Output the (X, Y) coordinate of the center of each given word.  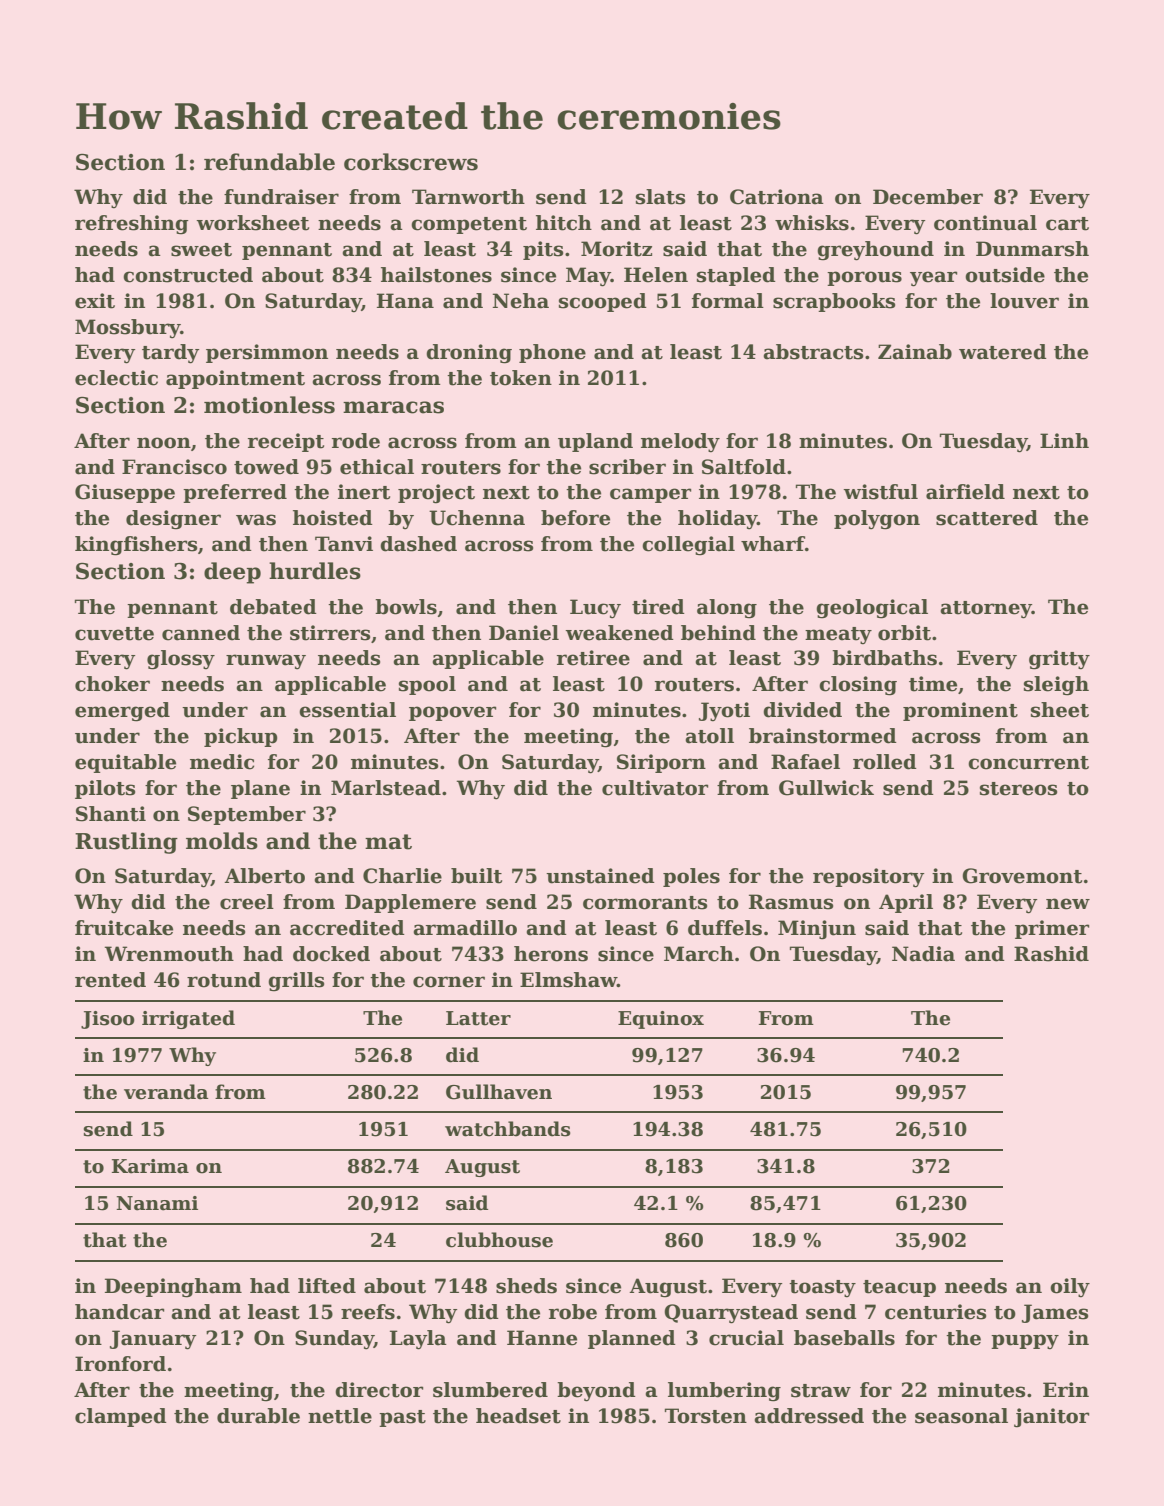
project (436, 494)
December (928, 197)
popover (452, 713)
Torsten (706, 1416)
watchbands (508, 1129)
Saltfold (744, 467)
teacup (899, 1288)
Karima (150, 1166)
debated (273, 607)
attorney (986, 610)
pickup (241, 737)
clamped (121, 1417)
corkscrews (411, 162)
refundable (269, 162)
